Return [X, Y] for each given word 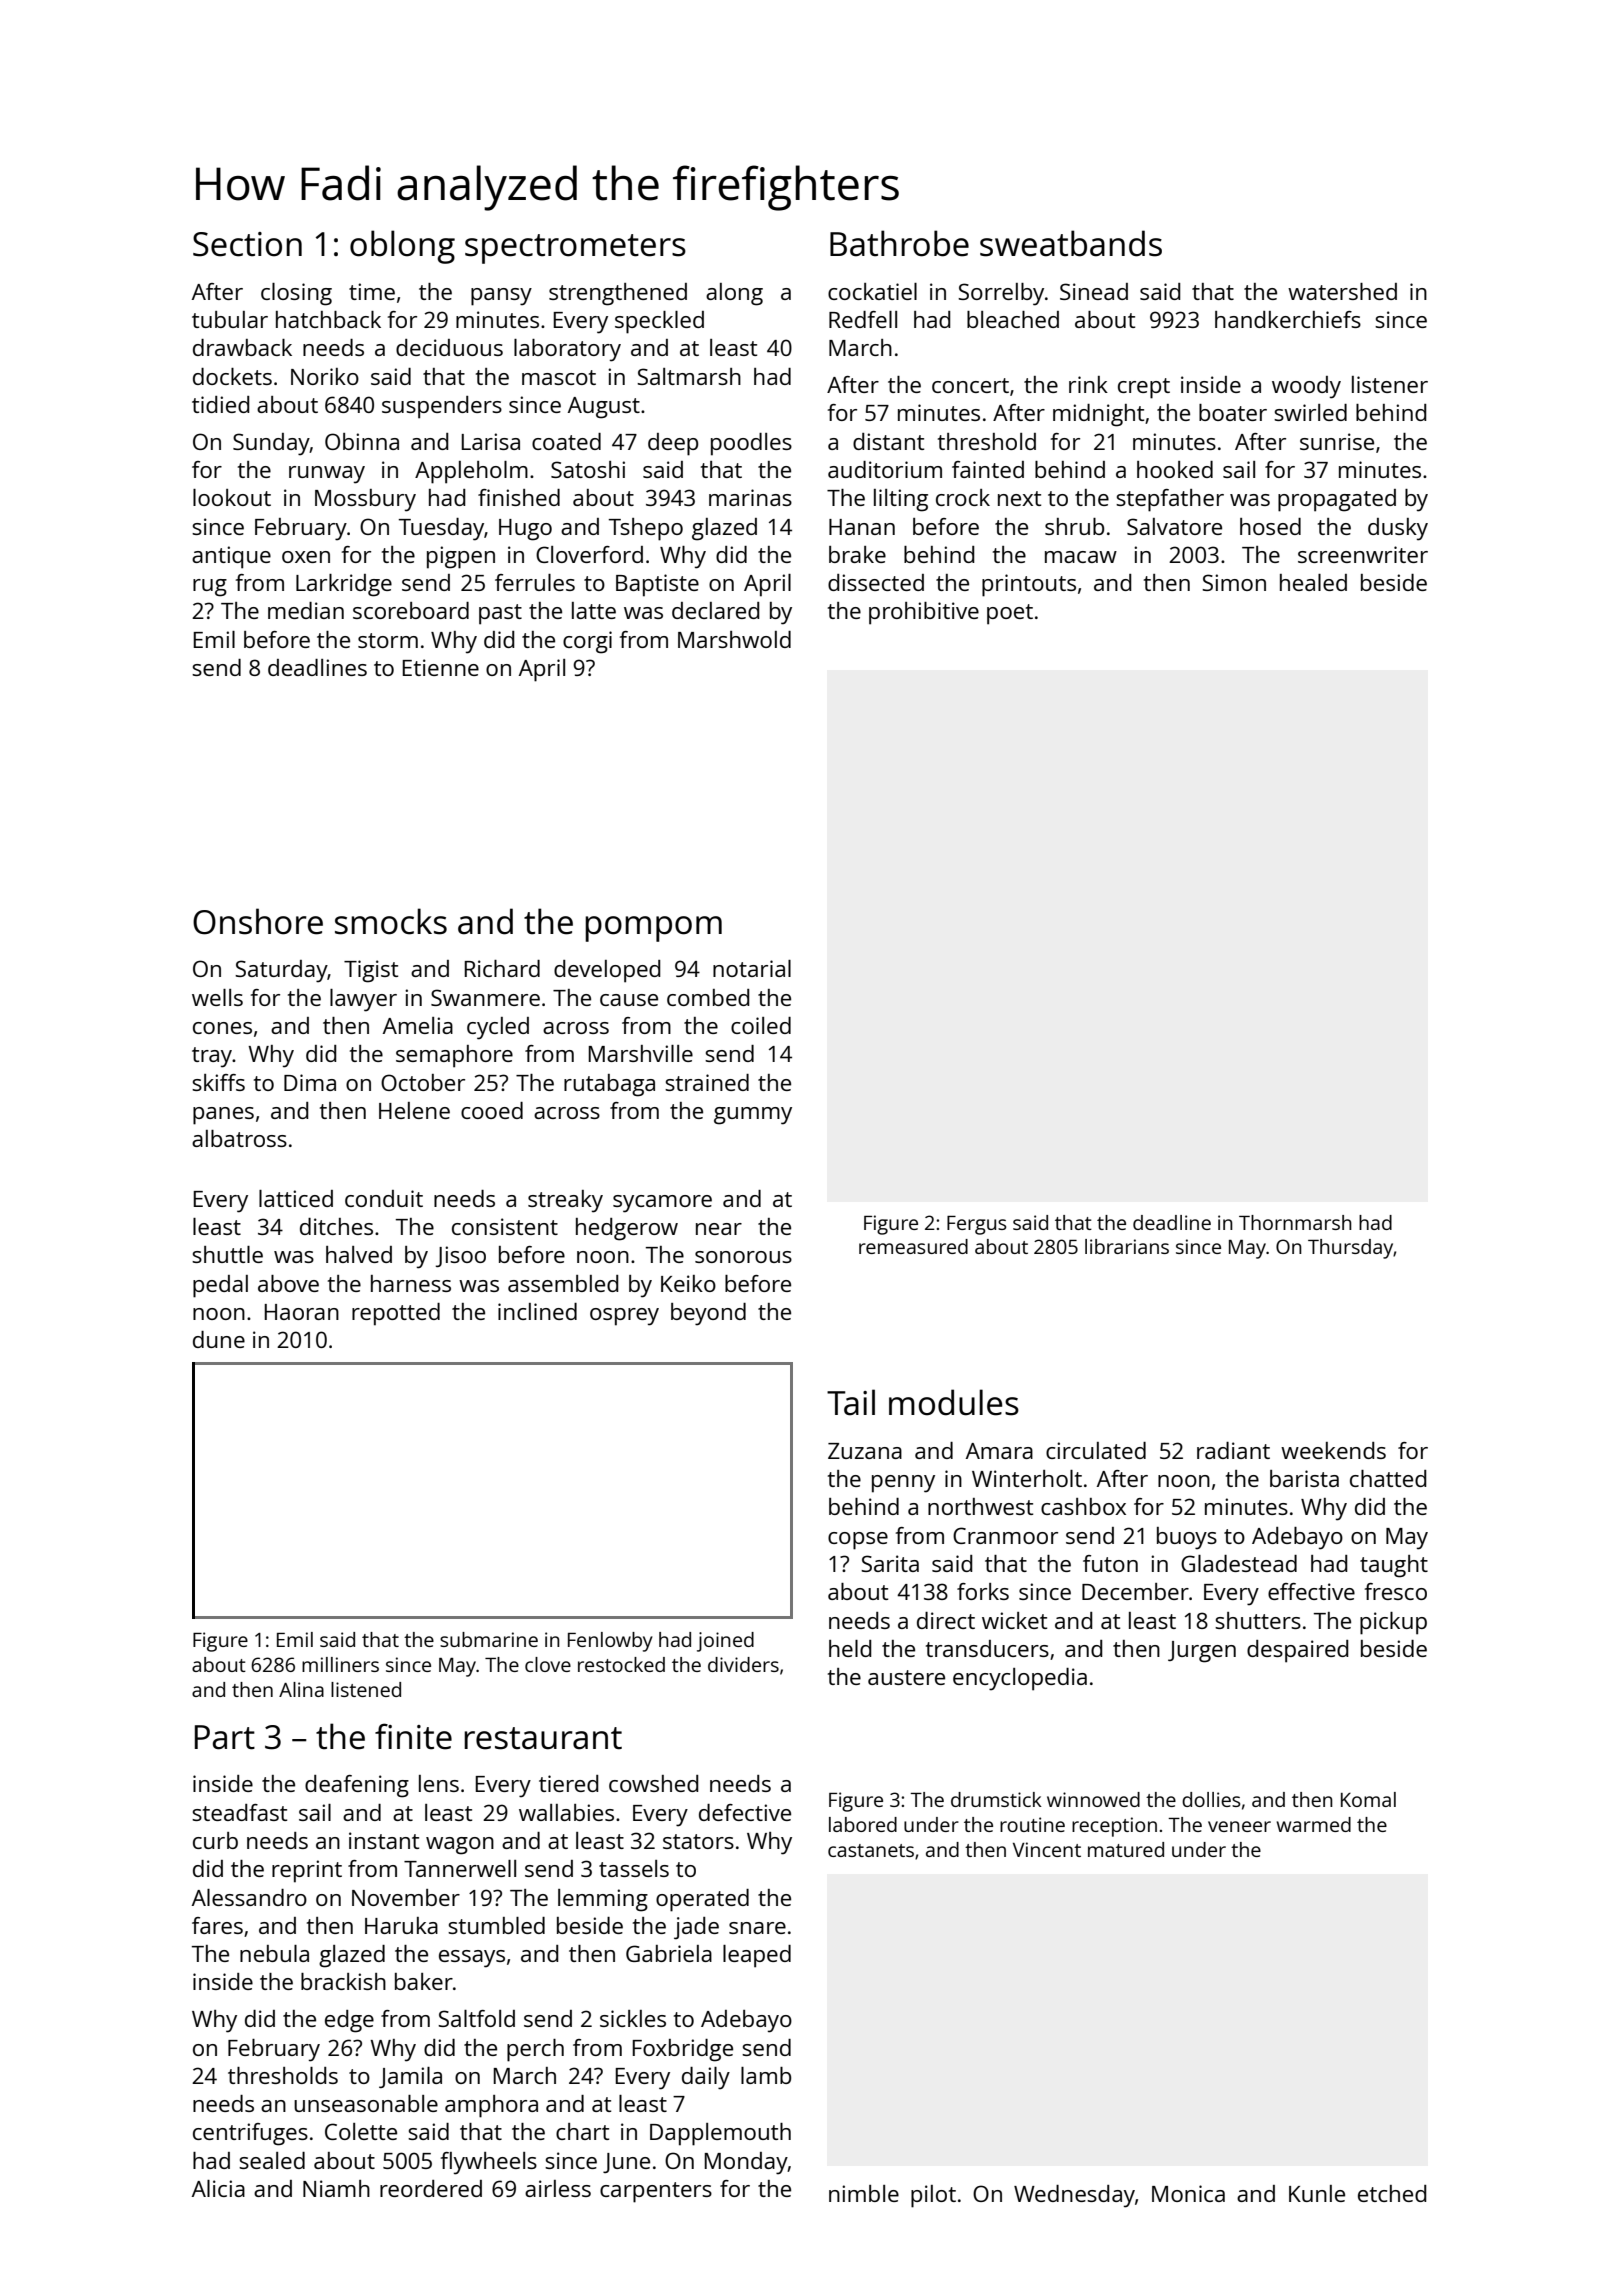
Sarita [890, 1563]
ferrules [535, 582]
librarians [1127, 1246]
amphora [491, 2106]
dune [219, 1339]
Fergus [977, 1225]
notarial [752, 968]
